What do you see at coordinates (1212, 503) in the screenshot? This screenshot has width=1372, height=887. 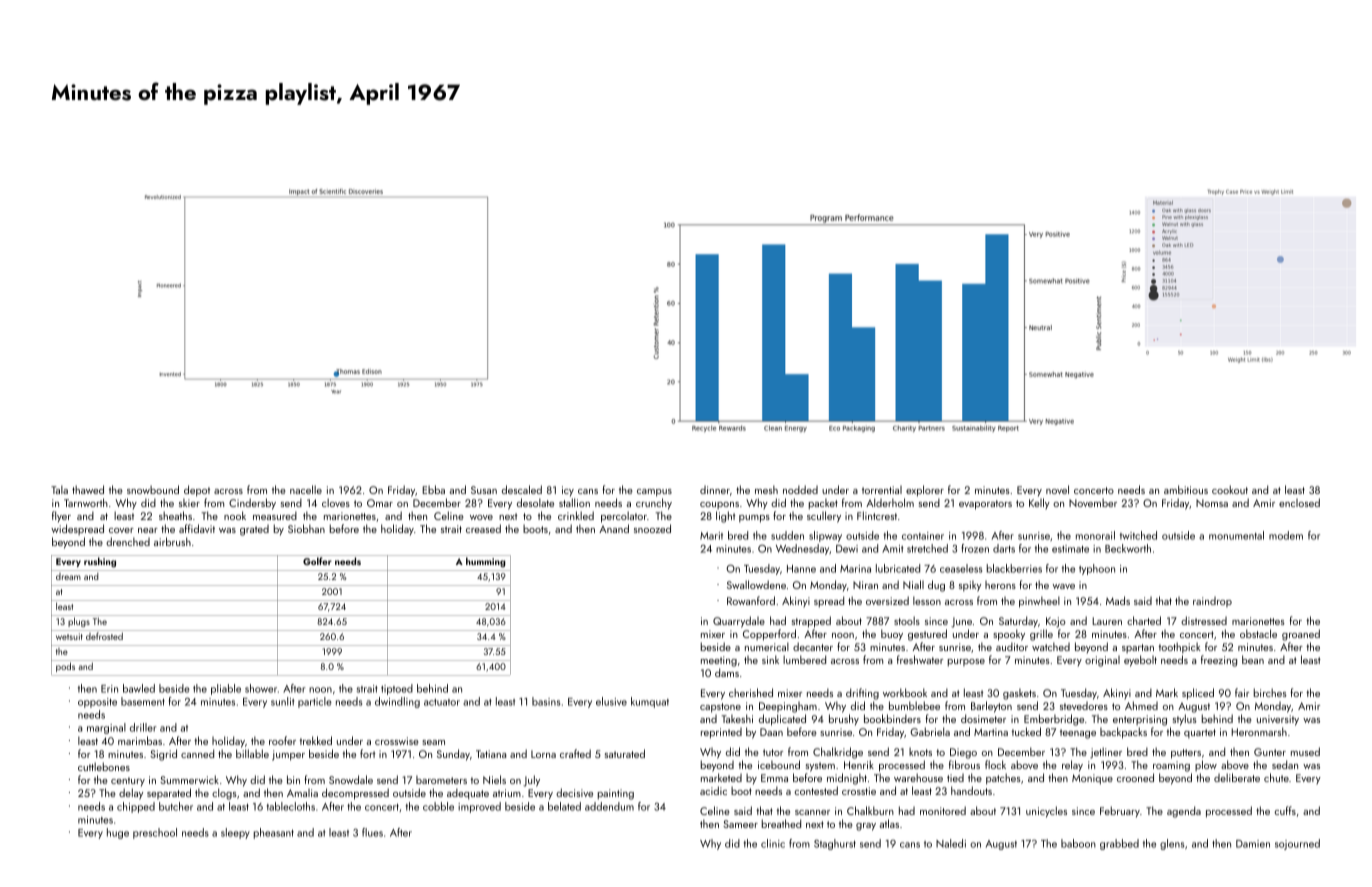 I see `Nomsa` at bounding box center [1212, 503].
